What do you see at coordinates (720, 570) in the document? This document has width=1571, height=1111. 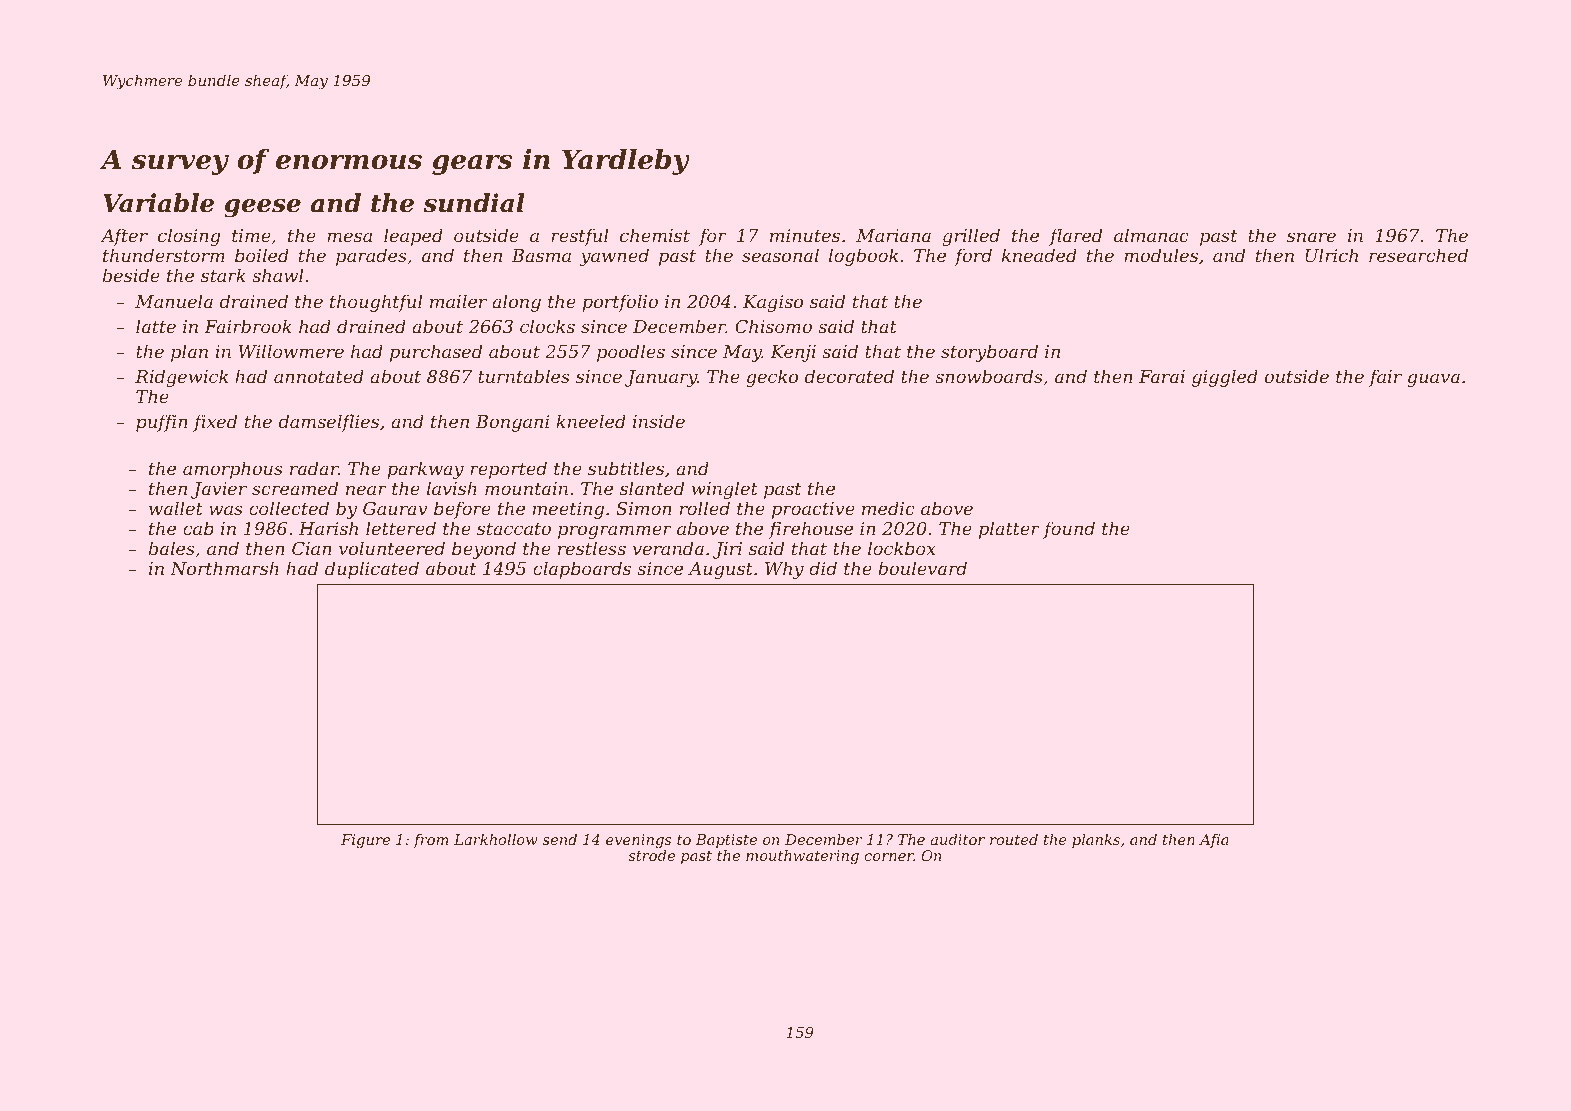 I see `August` at bounding box center [720, 570].
